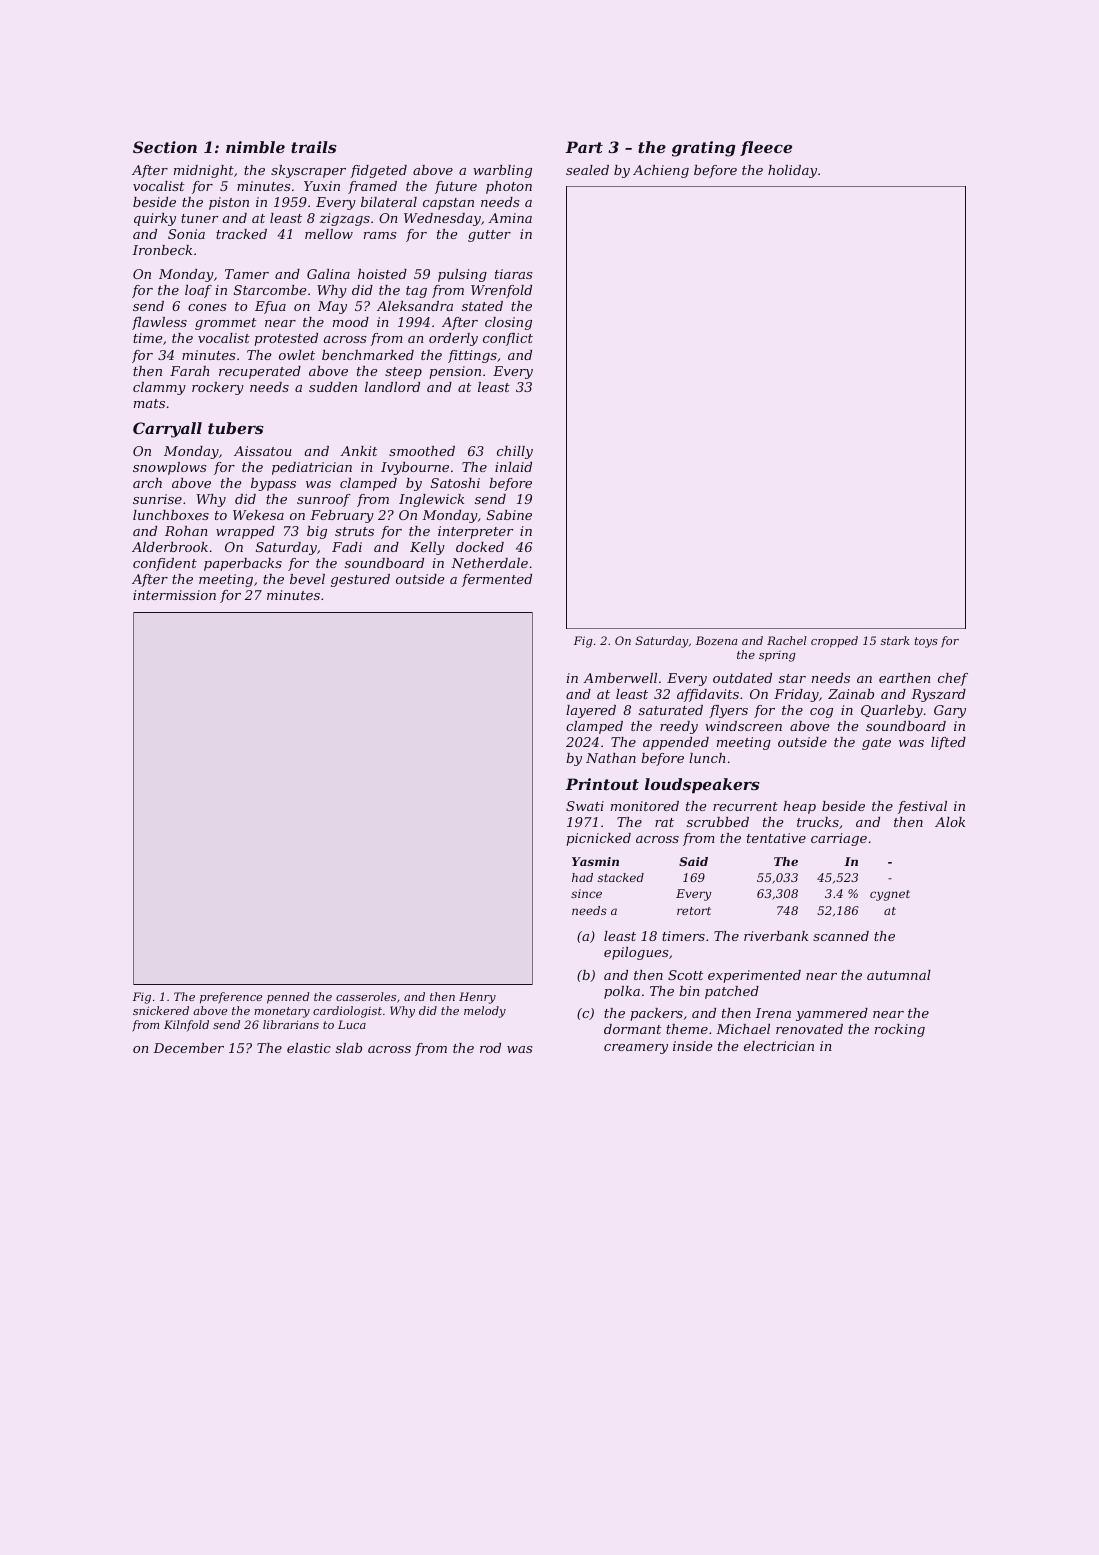  Describe the element at coordinates (174, 595) in the screenshot. I see `intermission` at that location.
